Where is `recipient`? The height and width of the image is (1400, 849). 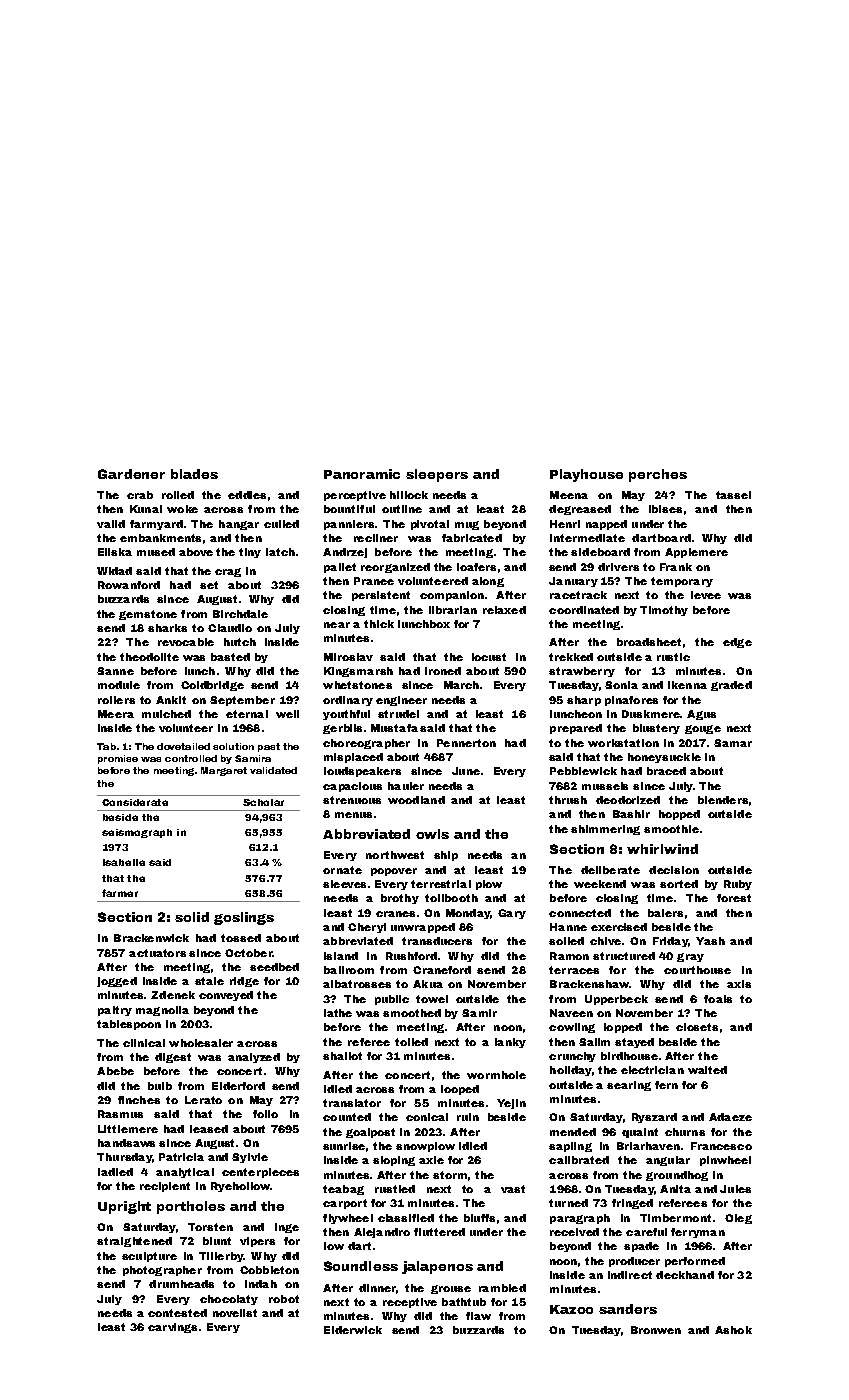
recipient is located at coordinates (165, 1187).
